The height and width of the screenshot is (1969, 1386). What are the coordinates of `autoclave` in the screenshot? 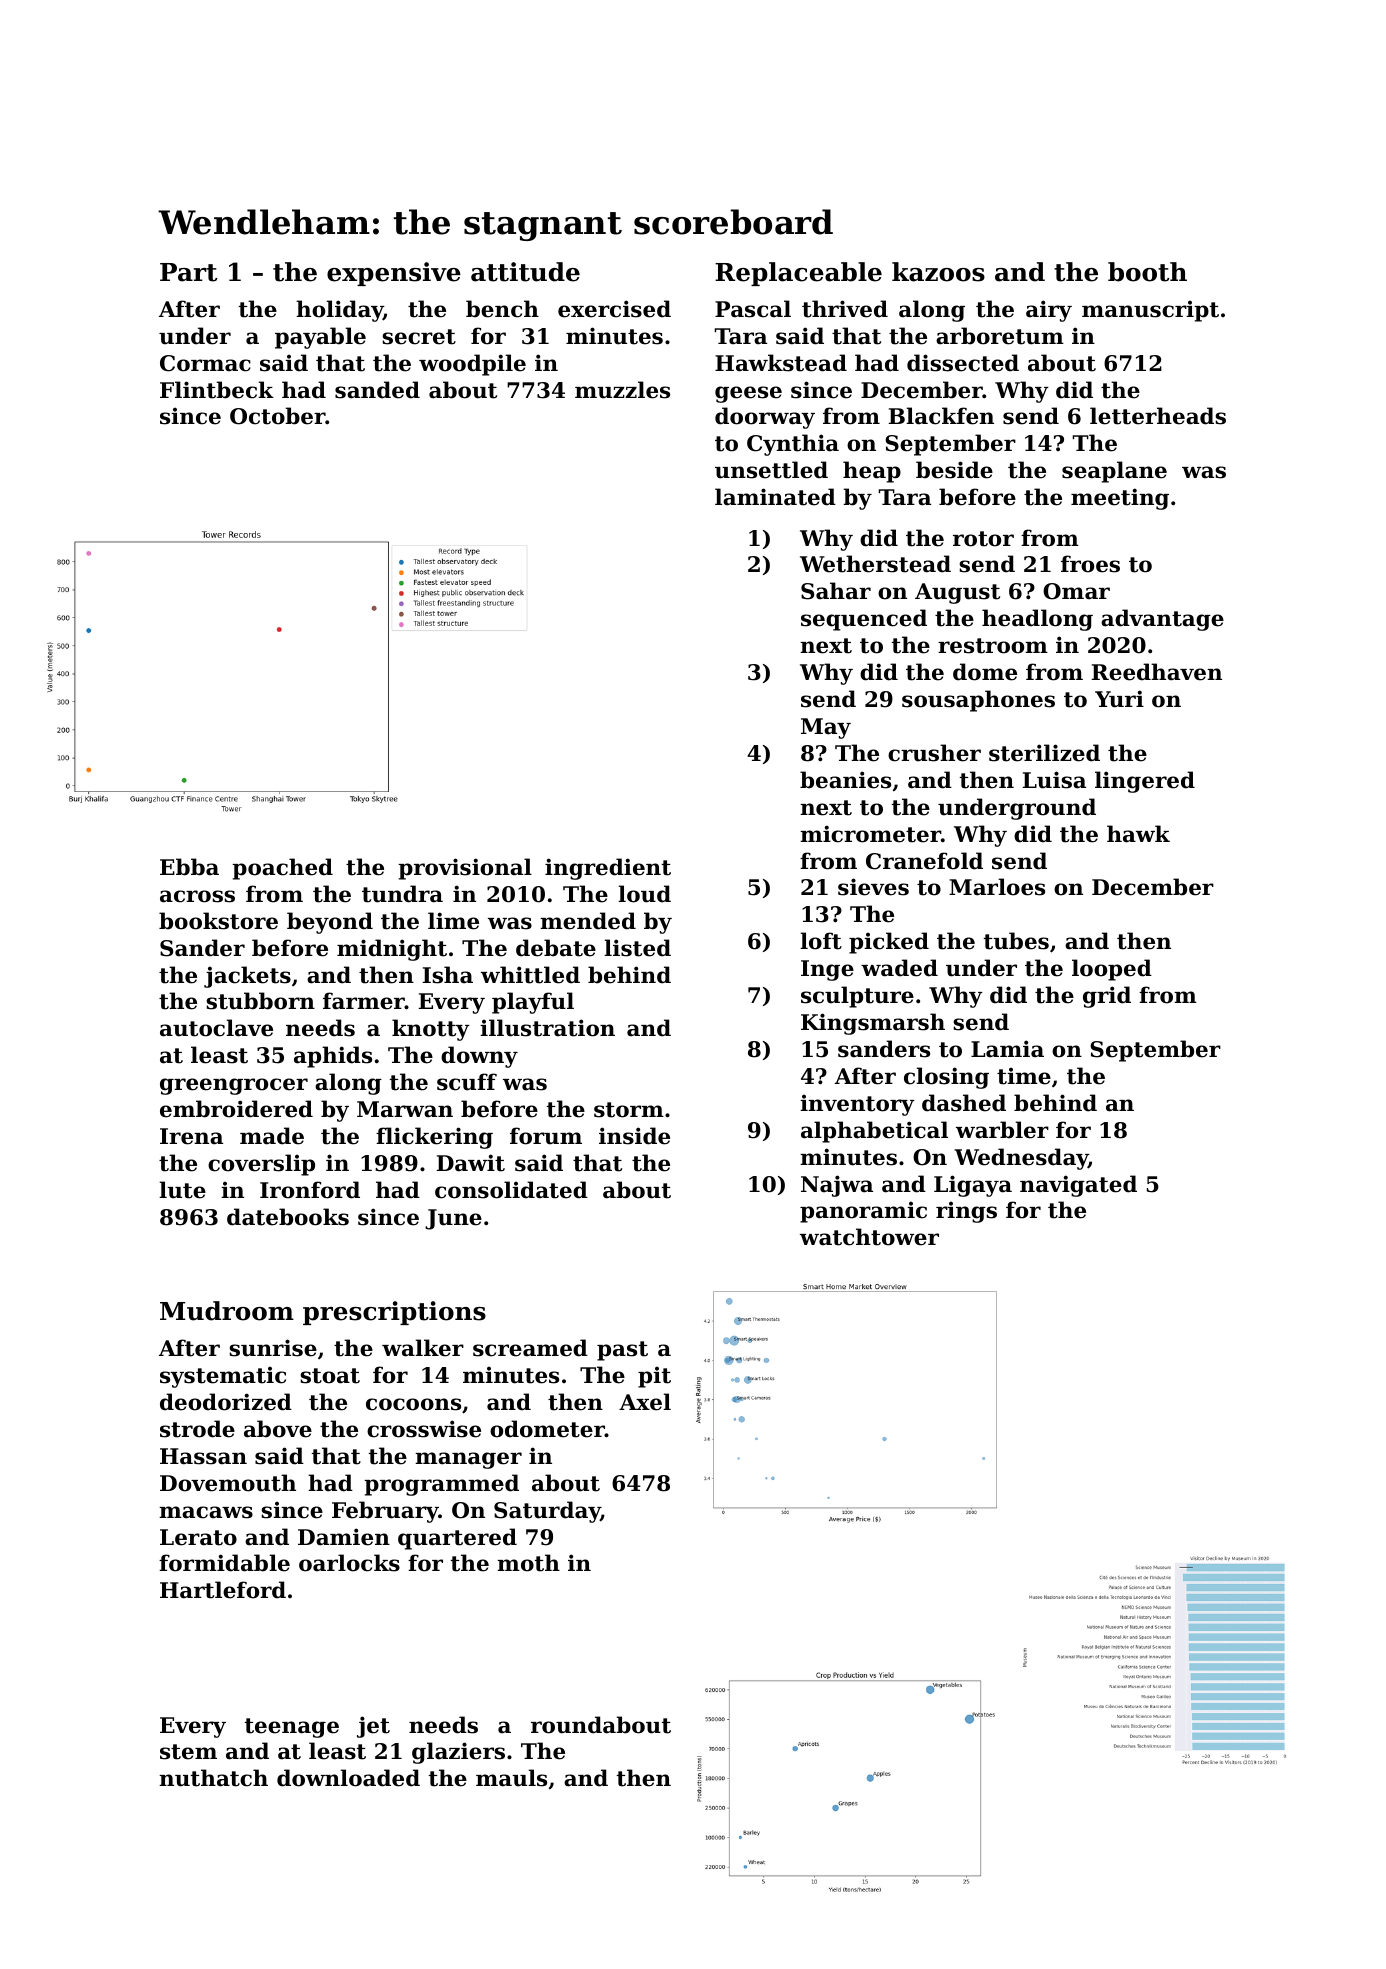 It's located at (216, 1028).
